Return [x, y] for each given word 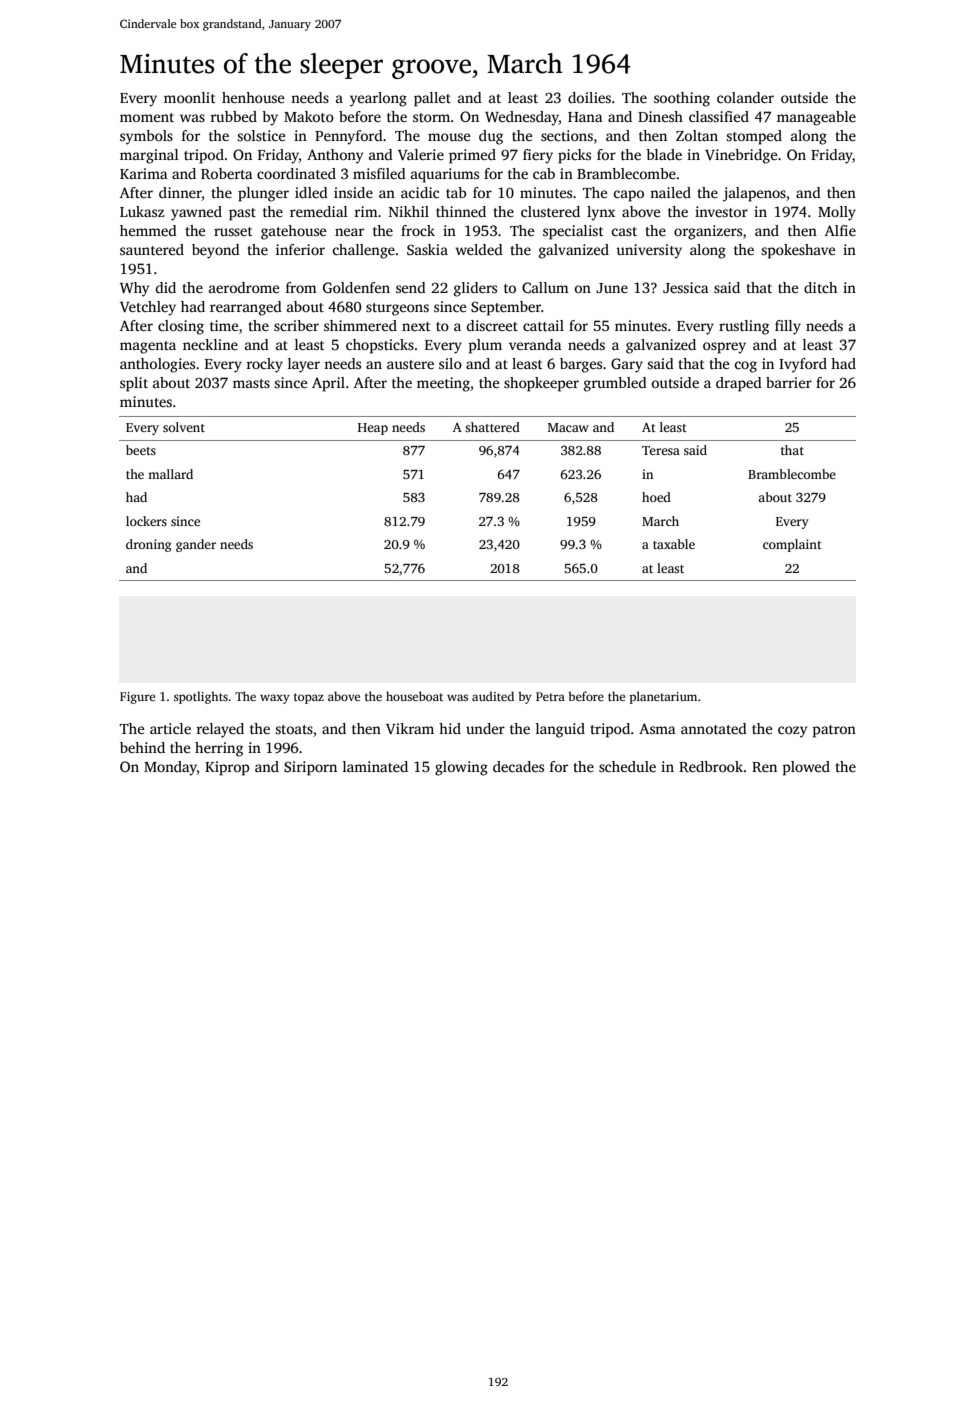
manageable [816, 118]
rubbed [233, 116]
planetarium [663, 697]
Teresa [661, 450]
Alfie [840, 230]
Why [134, 289]
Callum [545, 287]
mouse [449, 137]
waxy [275, 699]
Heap [373, 429]
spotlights [201, 697]
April [328, 384]
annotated [714, 728]
